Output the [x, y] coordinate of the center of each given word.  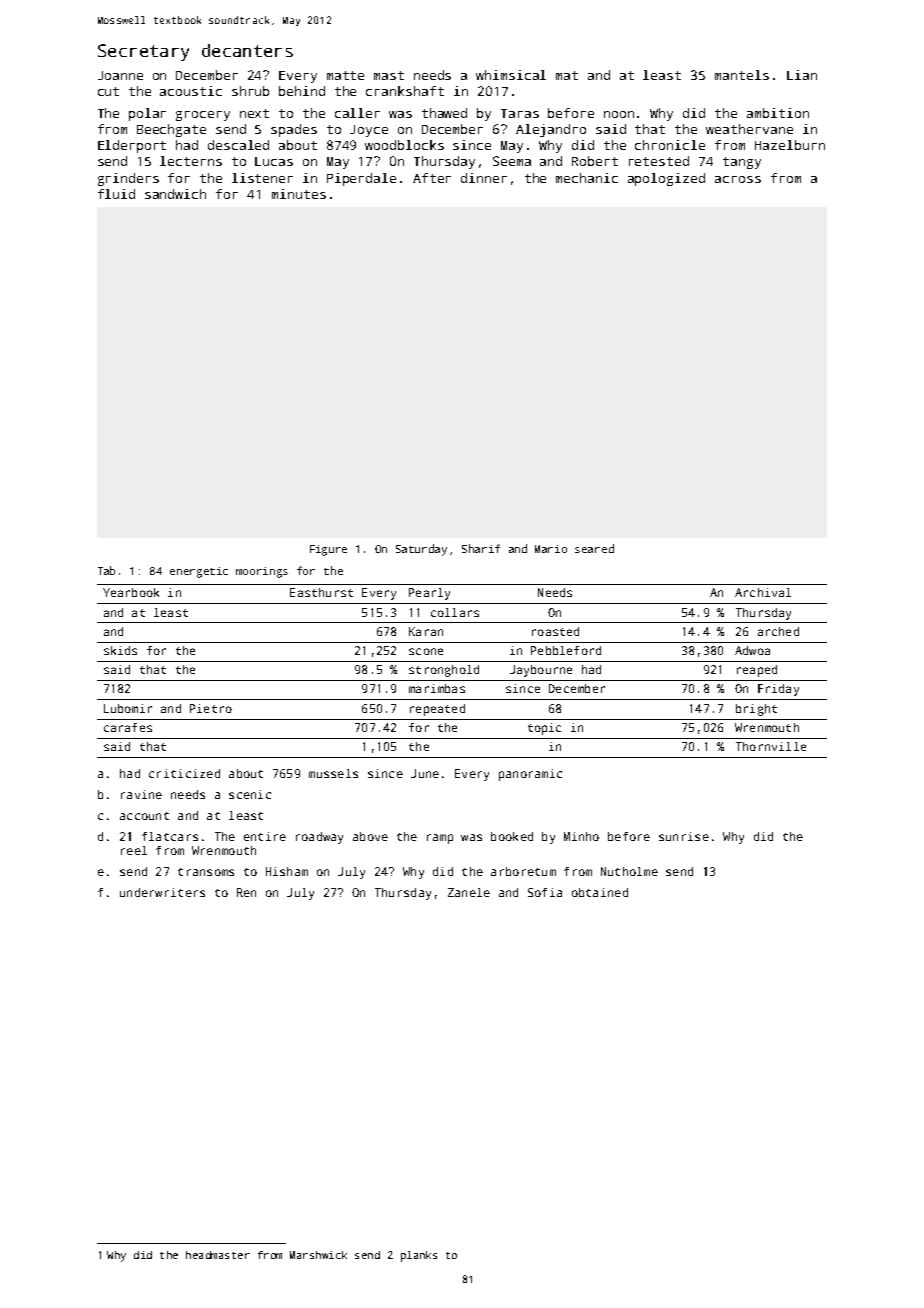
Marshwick [318, 1255]
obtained [600, 892]
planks [419, 1256]
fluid [116, 194]
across [738, 179]
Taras [520, 113]
